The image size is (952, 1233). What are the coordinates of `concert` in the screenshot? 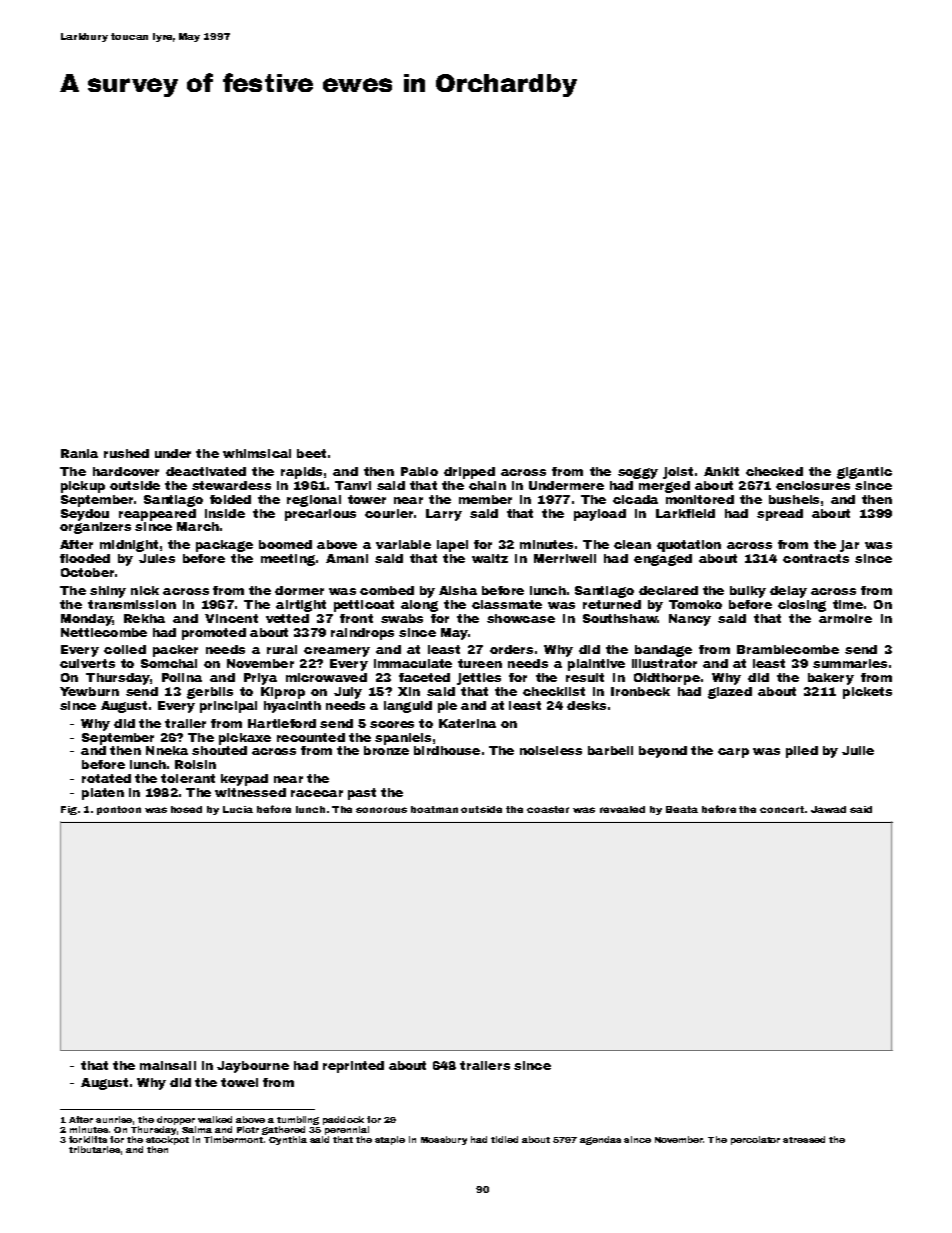 It's located at (782, 809).
